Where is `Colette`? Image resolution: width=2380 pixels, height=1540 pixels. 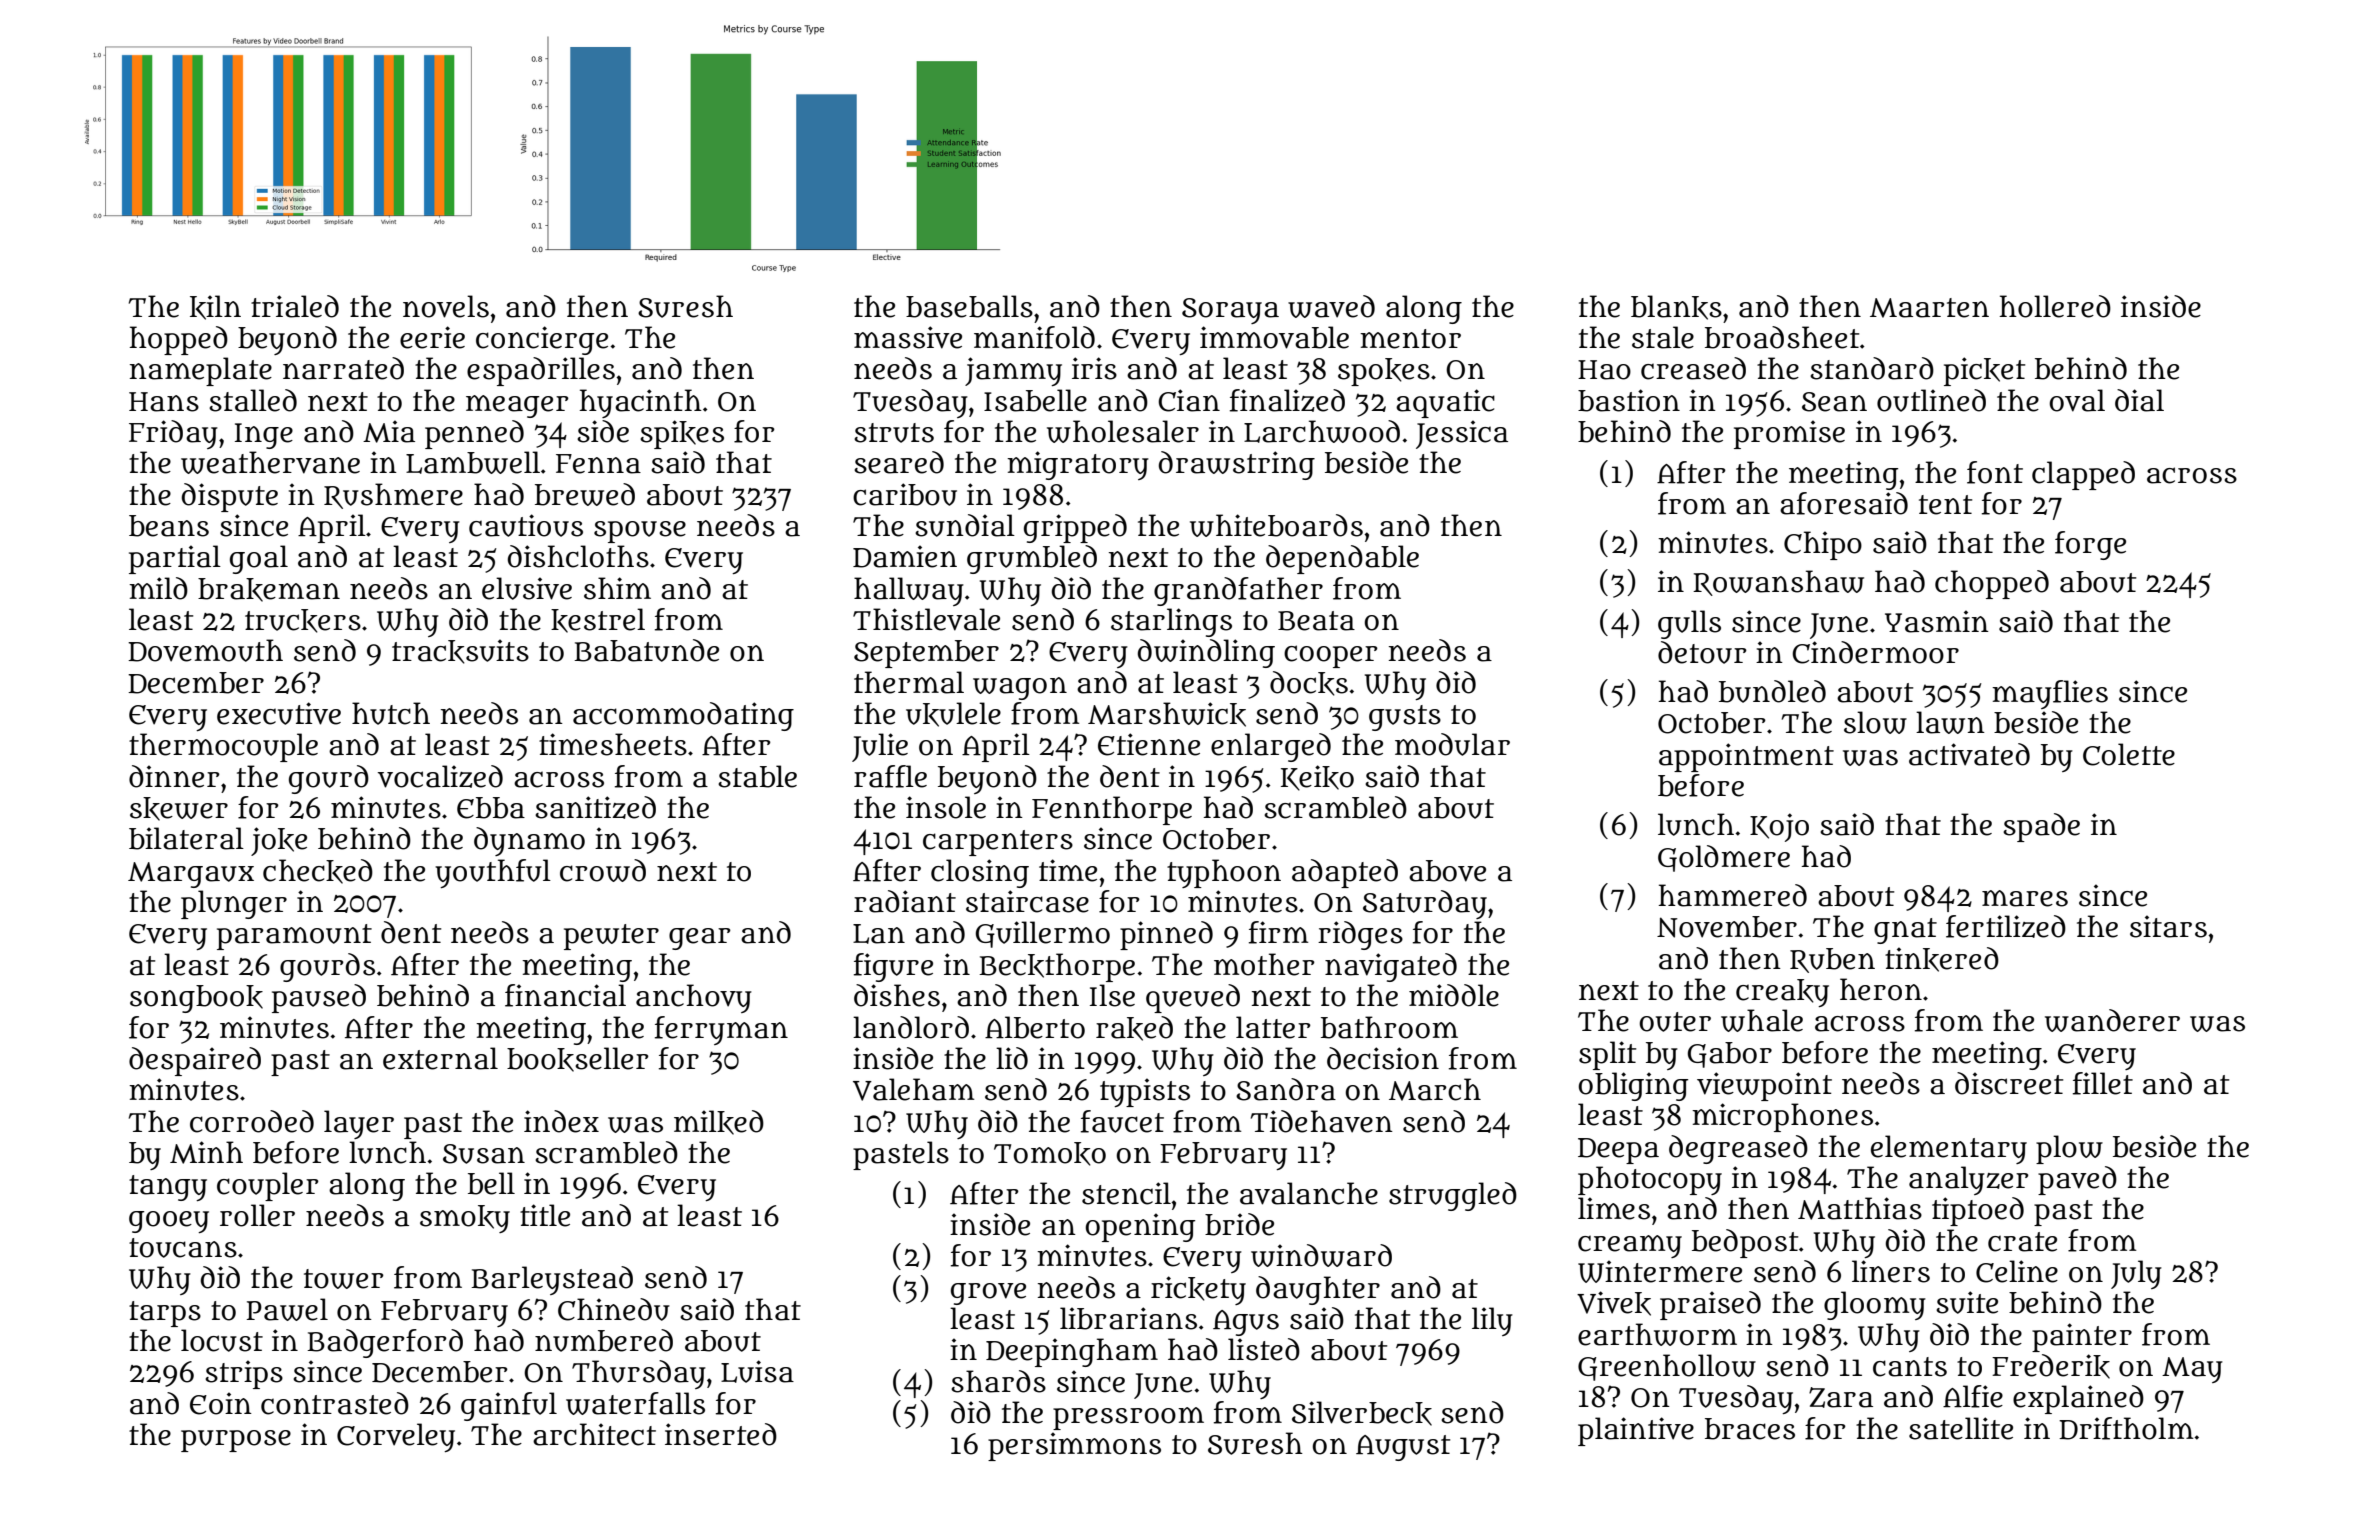 Colette is located at coordinates (2129, 754).
